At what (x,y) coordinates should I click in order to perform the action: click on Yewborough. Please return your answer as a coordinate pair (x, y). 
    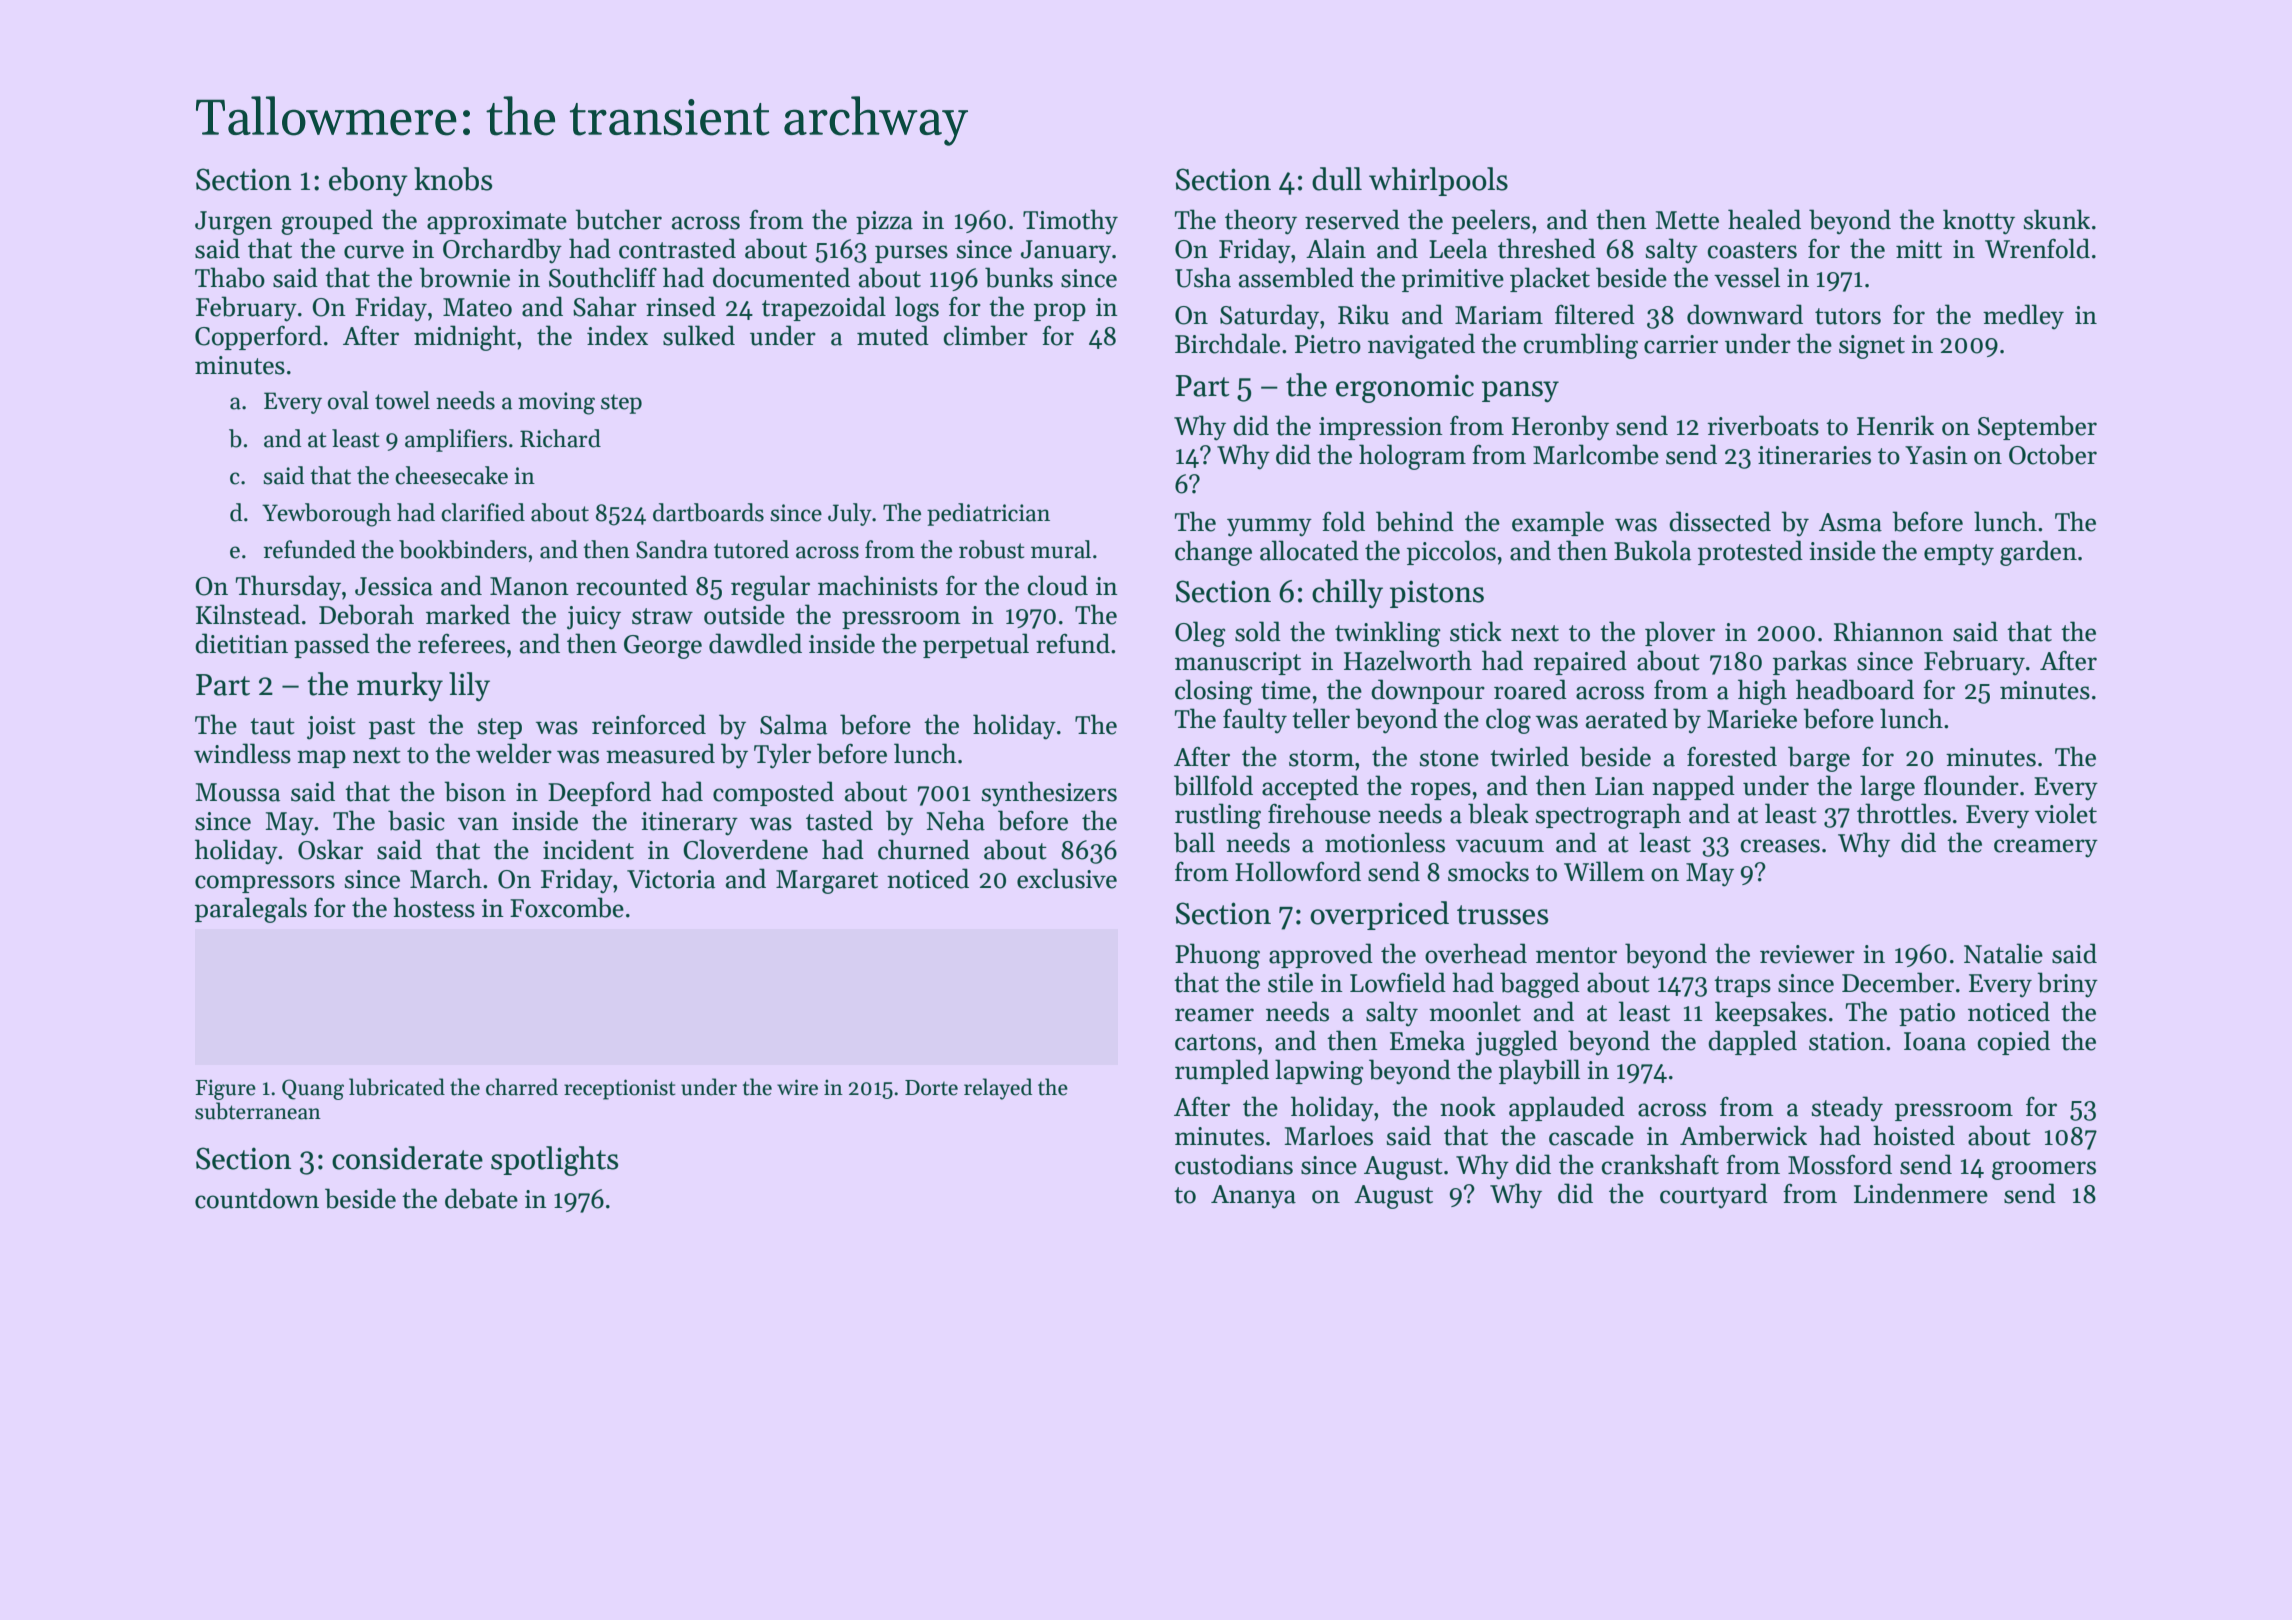
    Looking at the image, I should click on (326, 515).
